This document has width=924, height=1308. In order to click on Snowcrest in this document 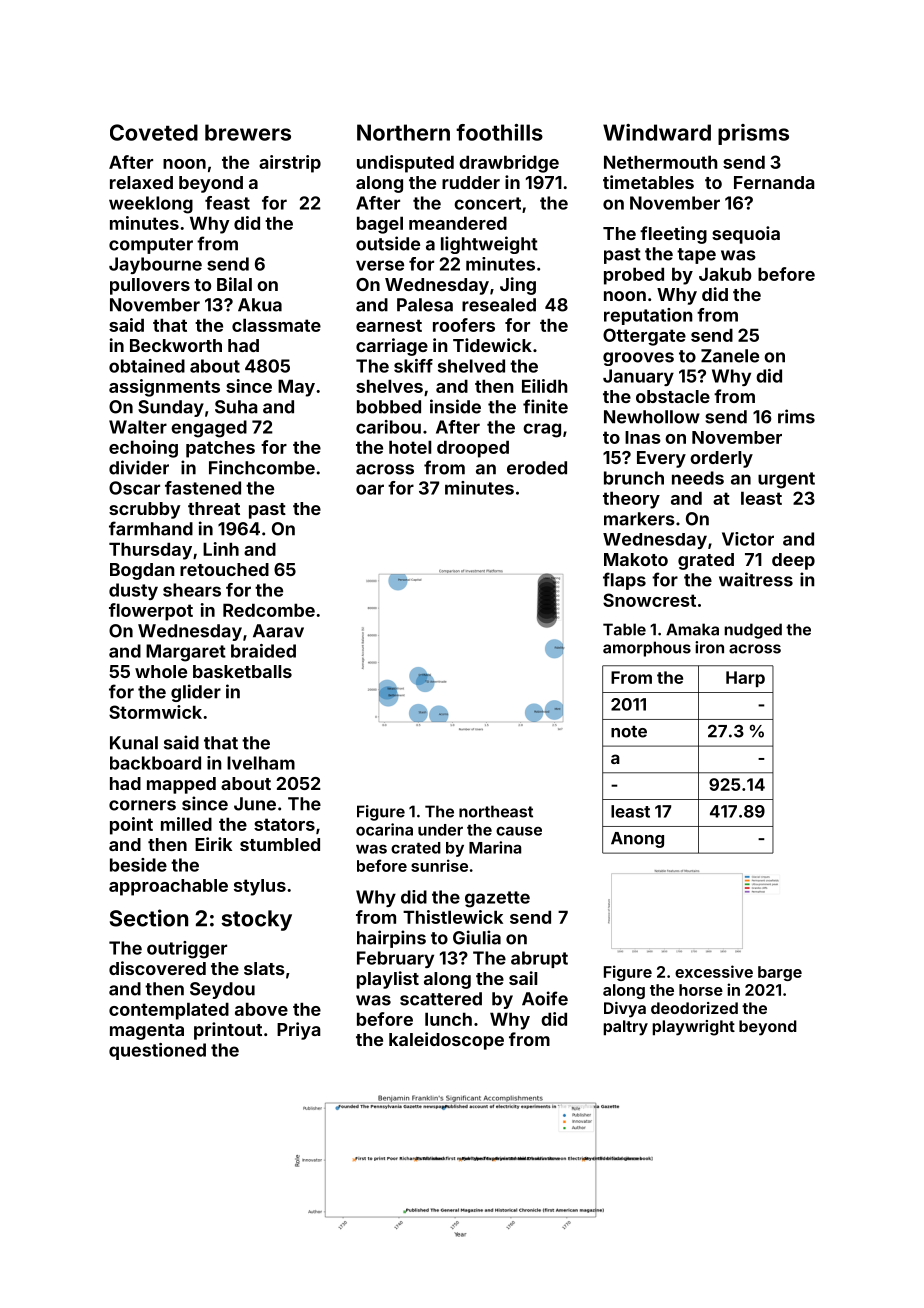, I will do `click(649, 600)`.
